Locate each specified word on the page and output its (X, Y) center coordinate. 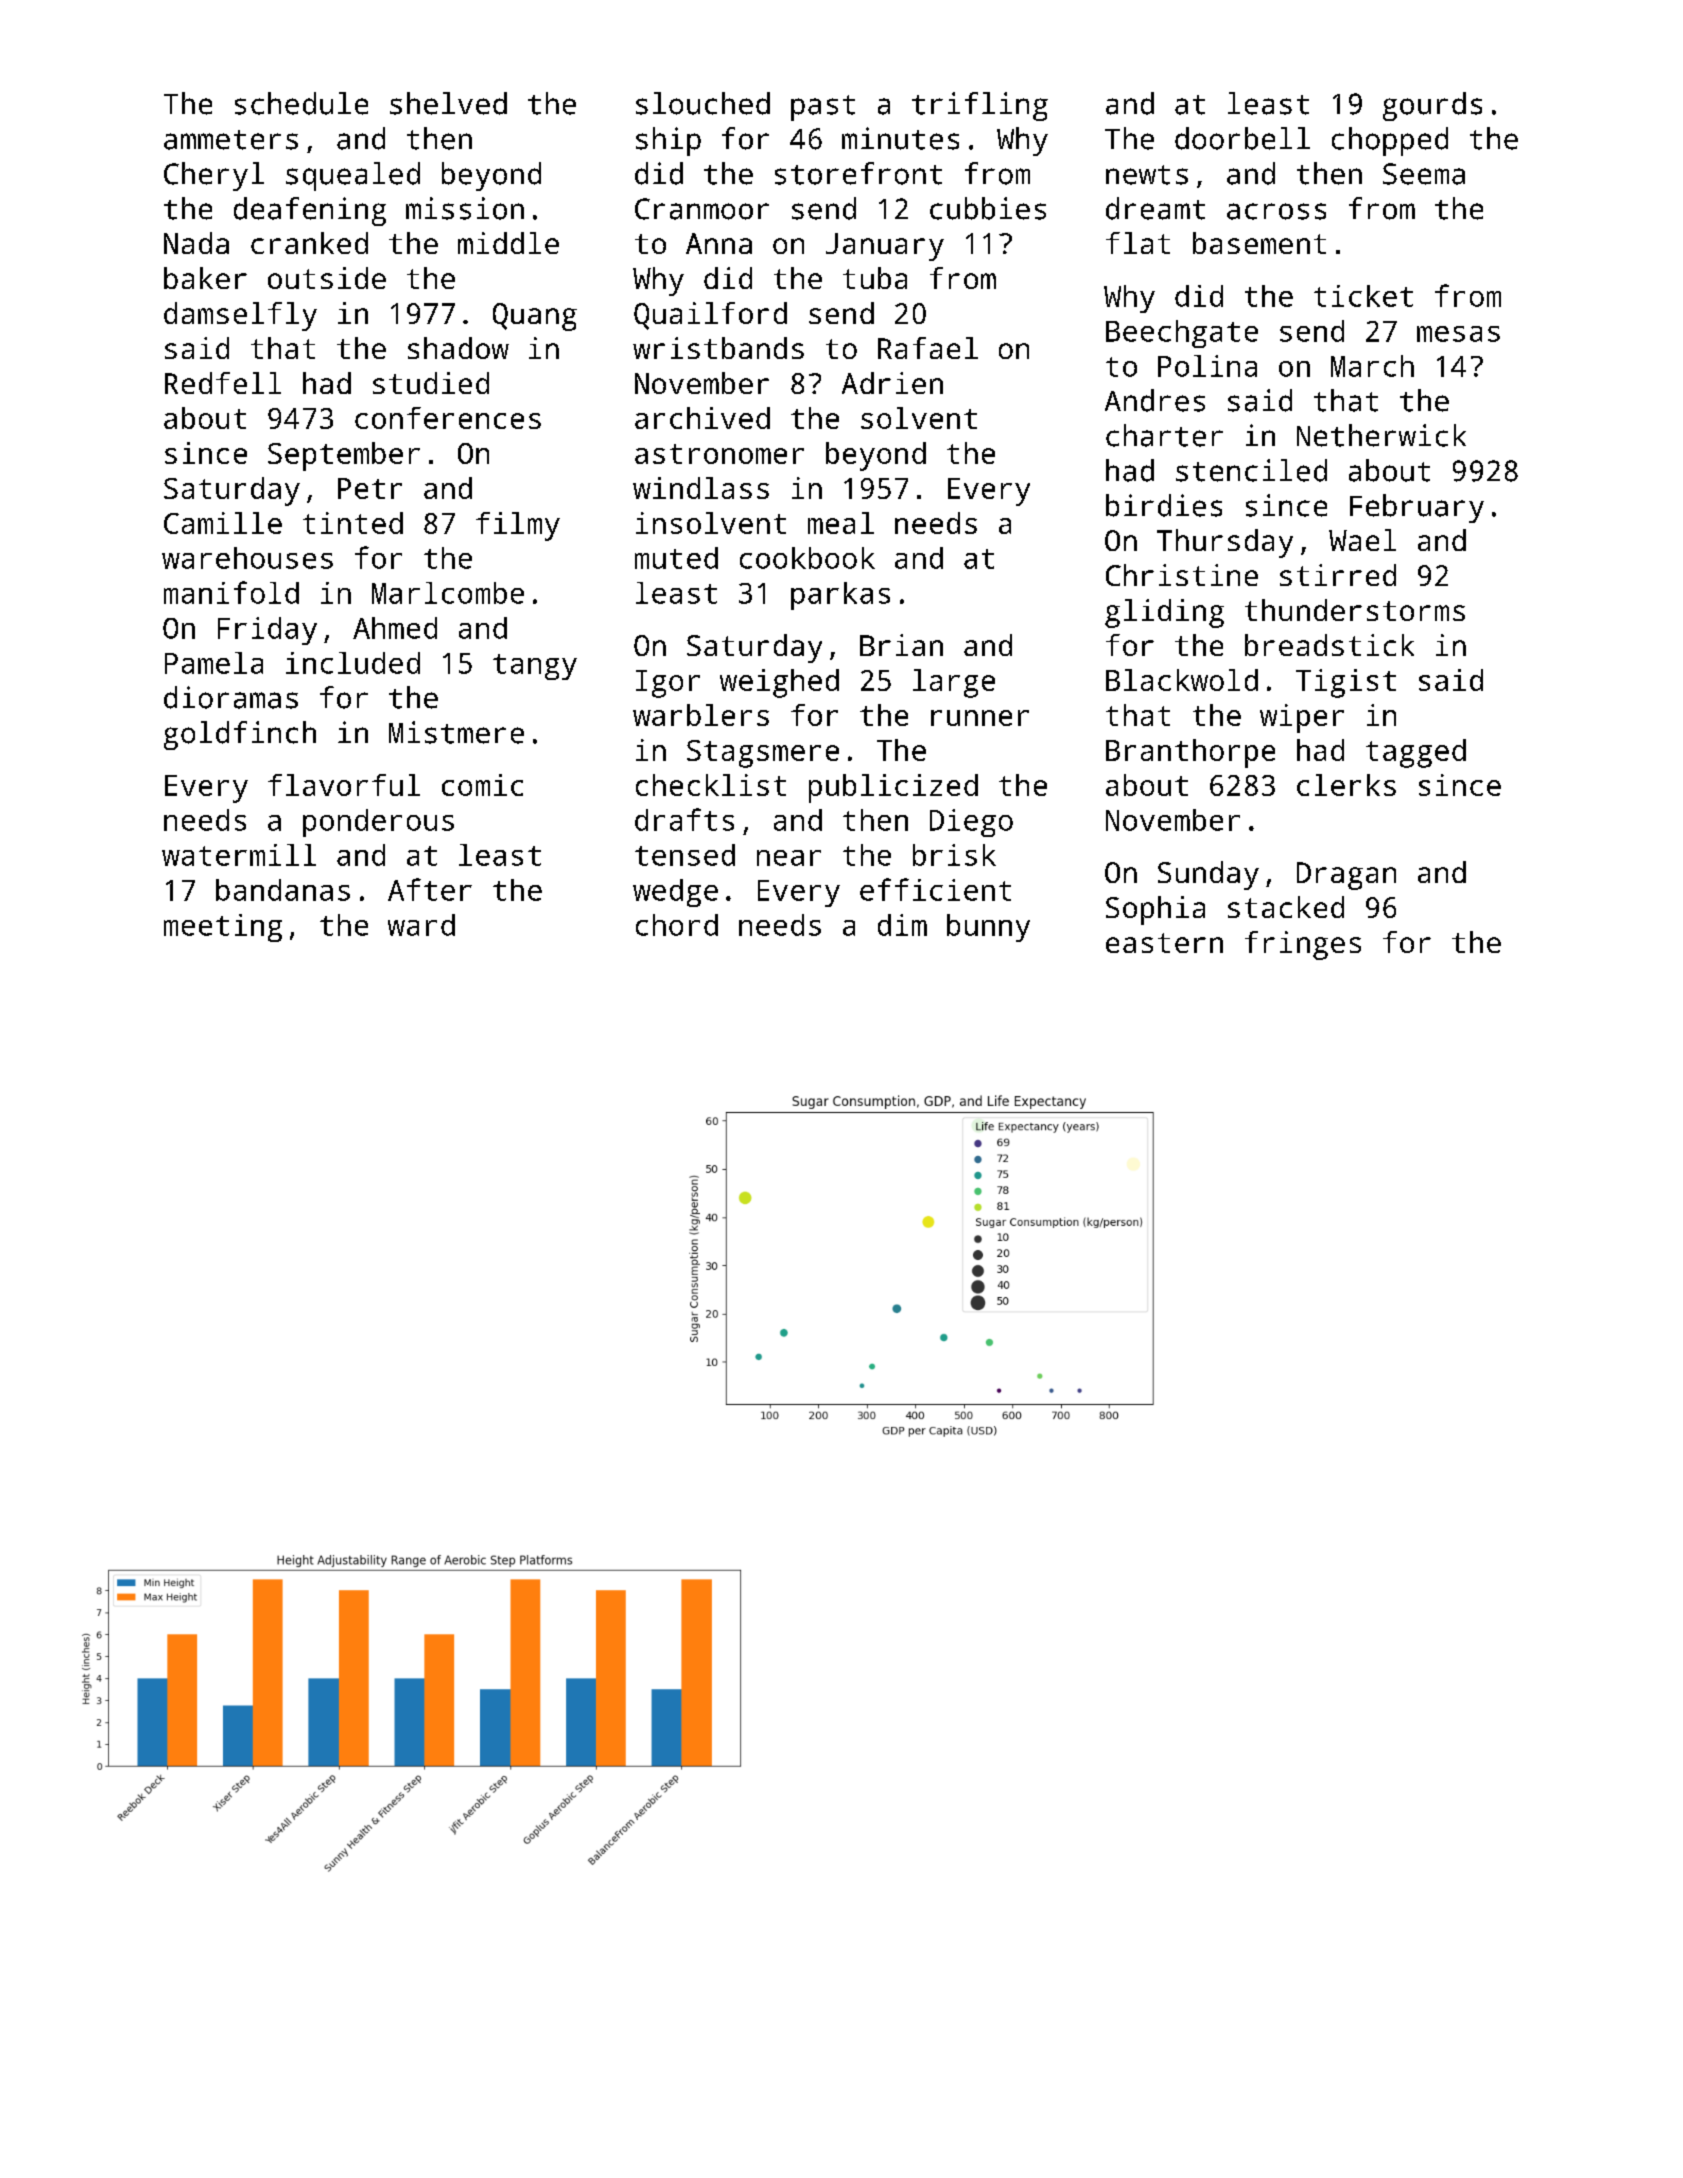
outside (327, 278)
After (430, 889)
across (1276, 211)
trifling (980, 106)
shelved (448, 103)
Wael (1362, 540)
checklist (711, 785)
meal (841, 523)
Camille (223, 523)
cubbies (988, 208)
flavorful (344, 785)
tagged (1416, 753)
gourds (1432, 106)
